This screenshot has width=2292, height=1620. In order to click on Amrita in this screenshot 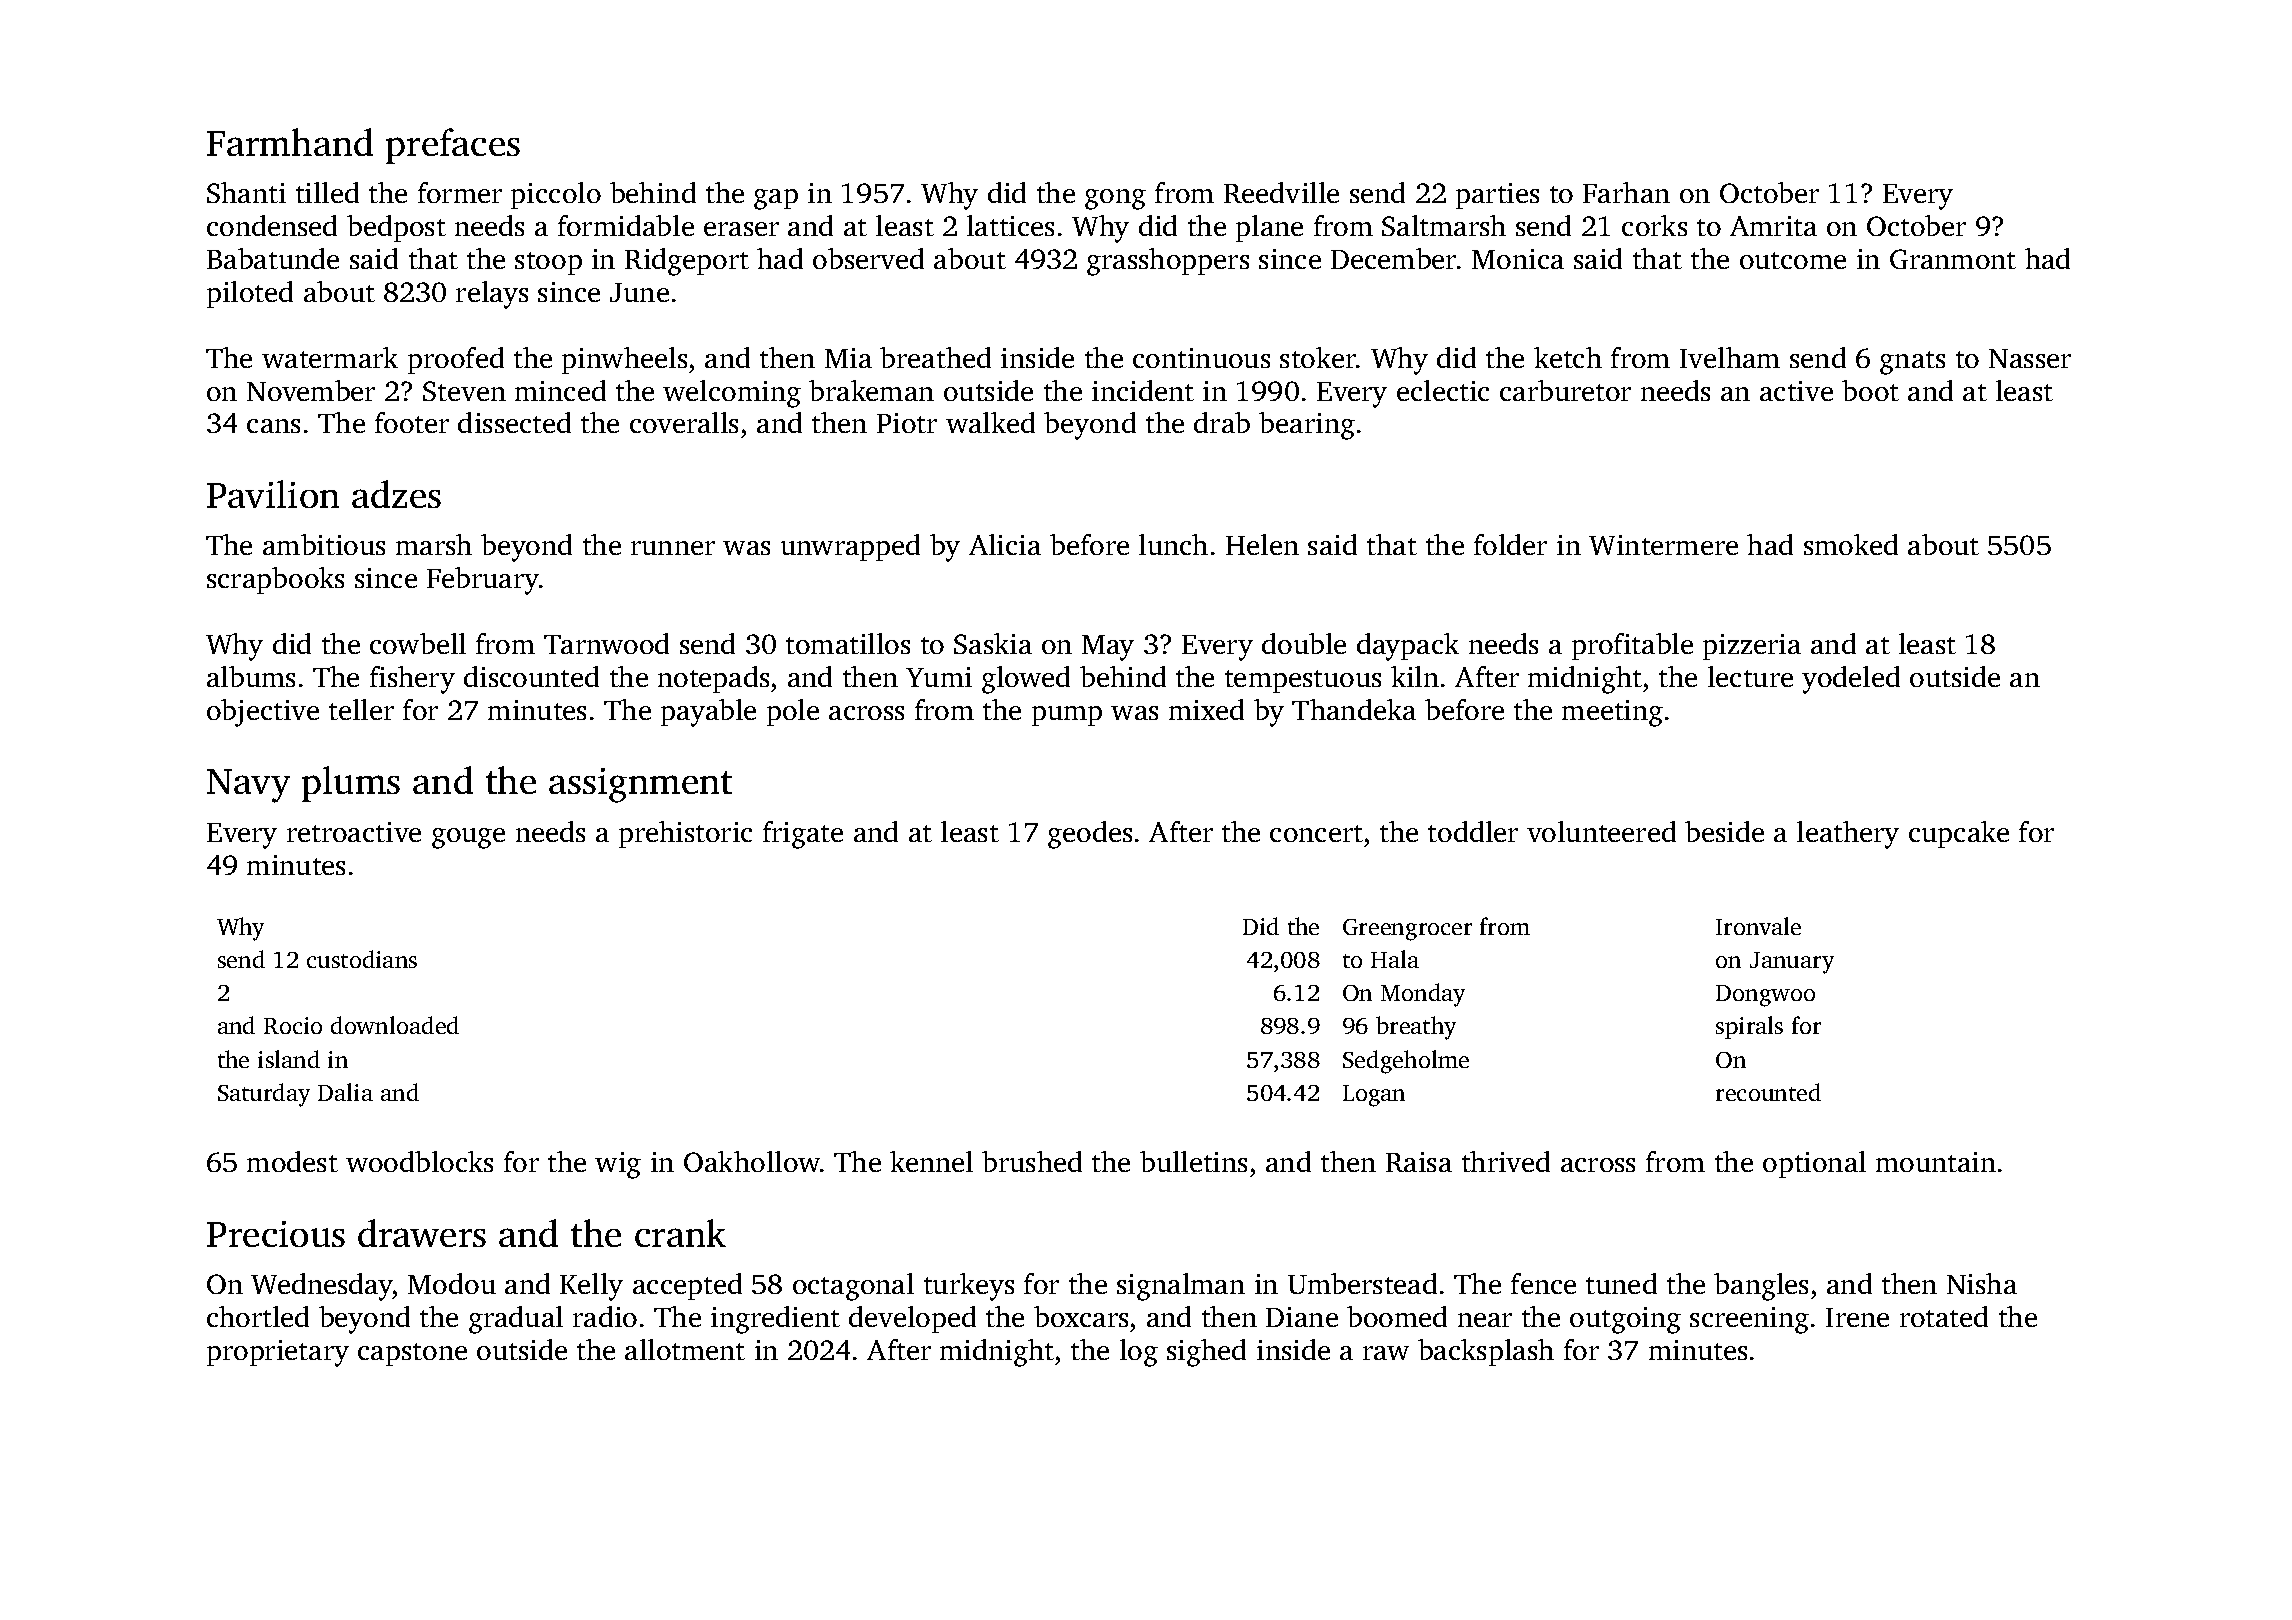, I will do `click(1773, 226)`.
